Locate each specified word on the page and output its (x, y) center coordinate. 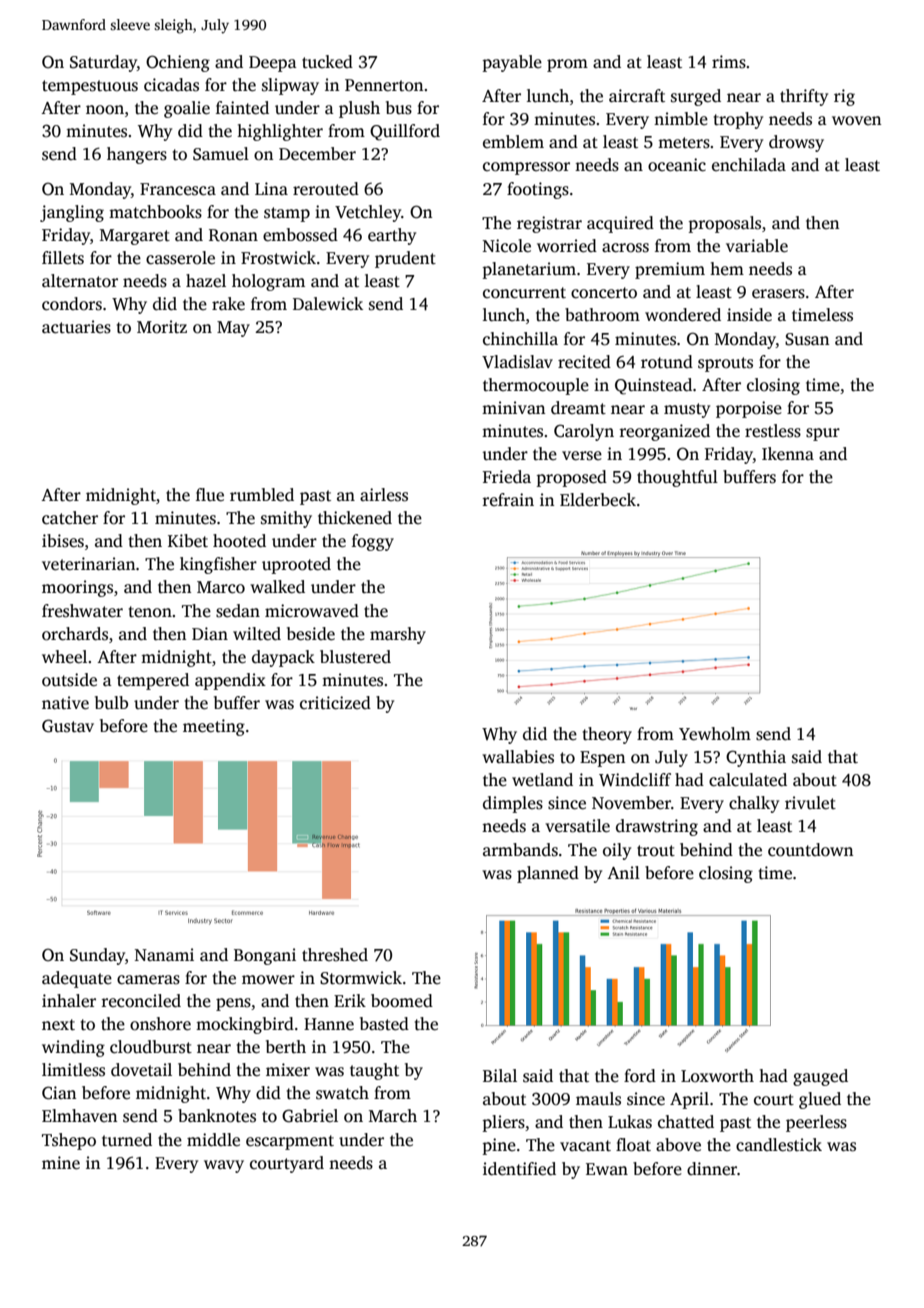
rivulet (810, 803)
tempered (153, 681)
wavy (224, 1166)
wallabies (518, 757)
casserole (180, 258)
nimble (681, 118)
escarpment (290, 1142)
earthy (392, 236)
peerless (816, 1123)
